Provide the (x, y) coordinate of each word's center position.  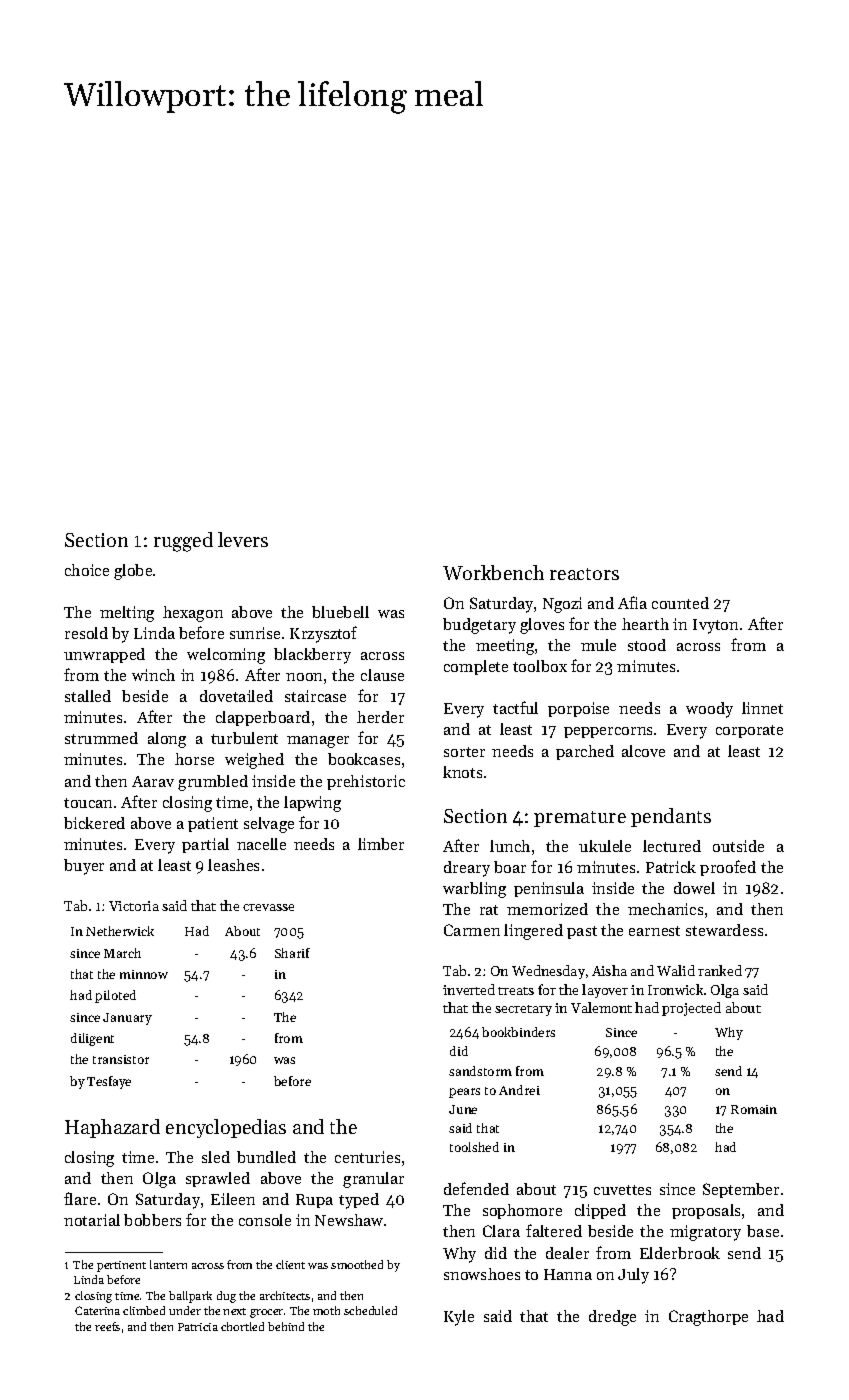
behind (286, 1326)
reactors (584, 574)
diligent (92, 1039)
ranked (720, 970)
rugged (183, 542)
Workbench (493, 572)
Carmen (472, 930)
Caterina (97, 1310)
